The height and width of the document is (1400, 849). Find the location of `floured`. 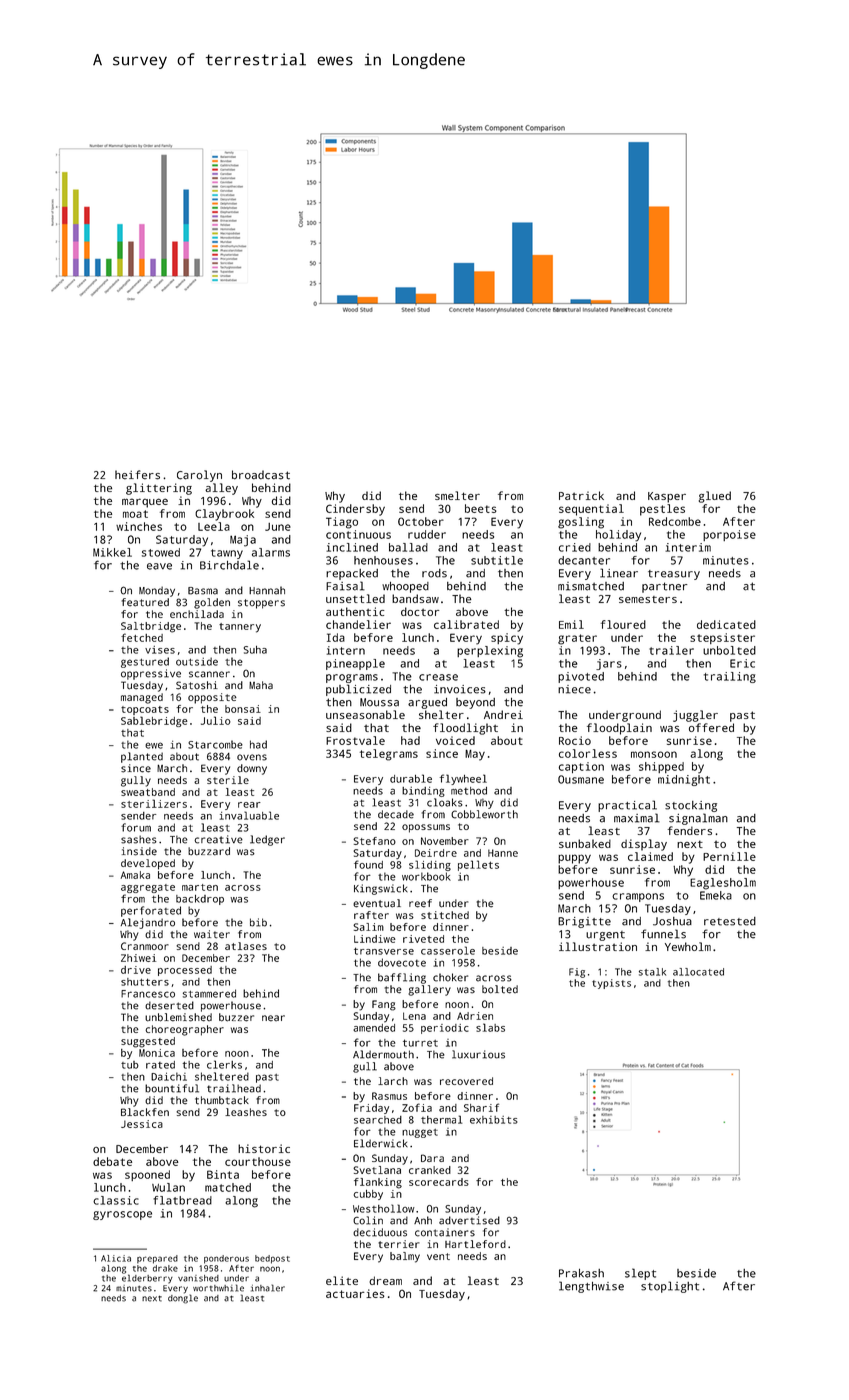

floured is located at coordinates (623, 624).
